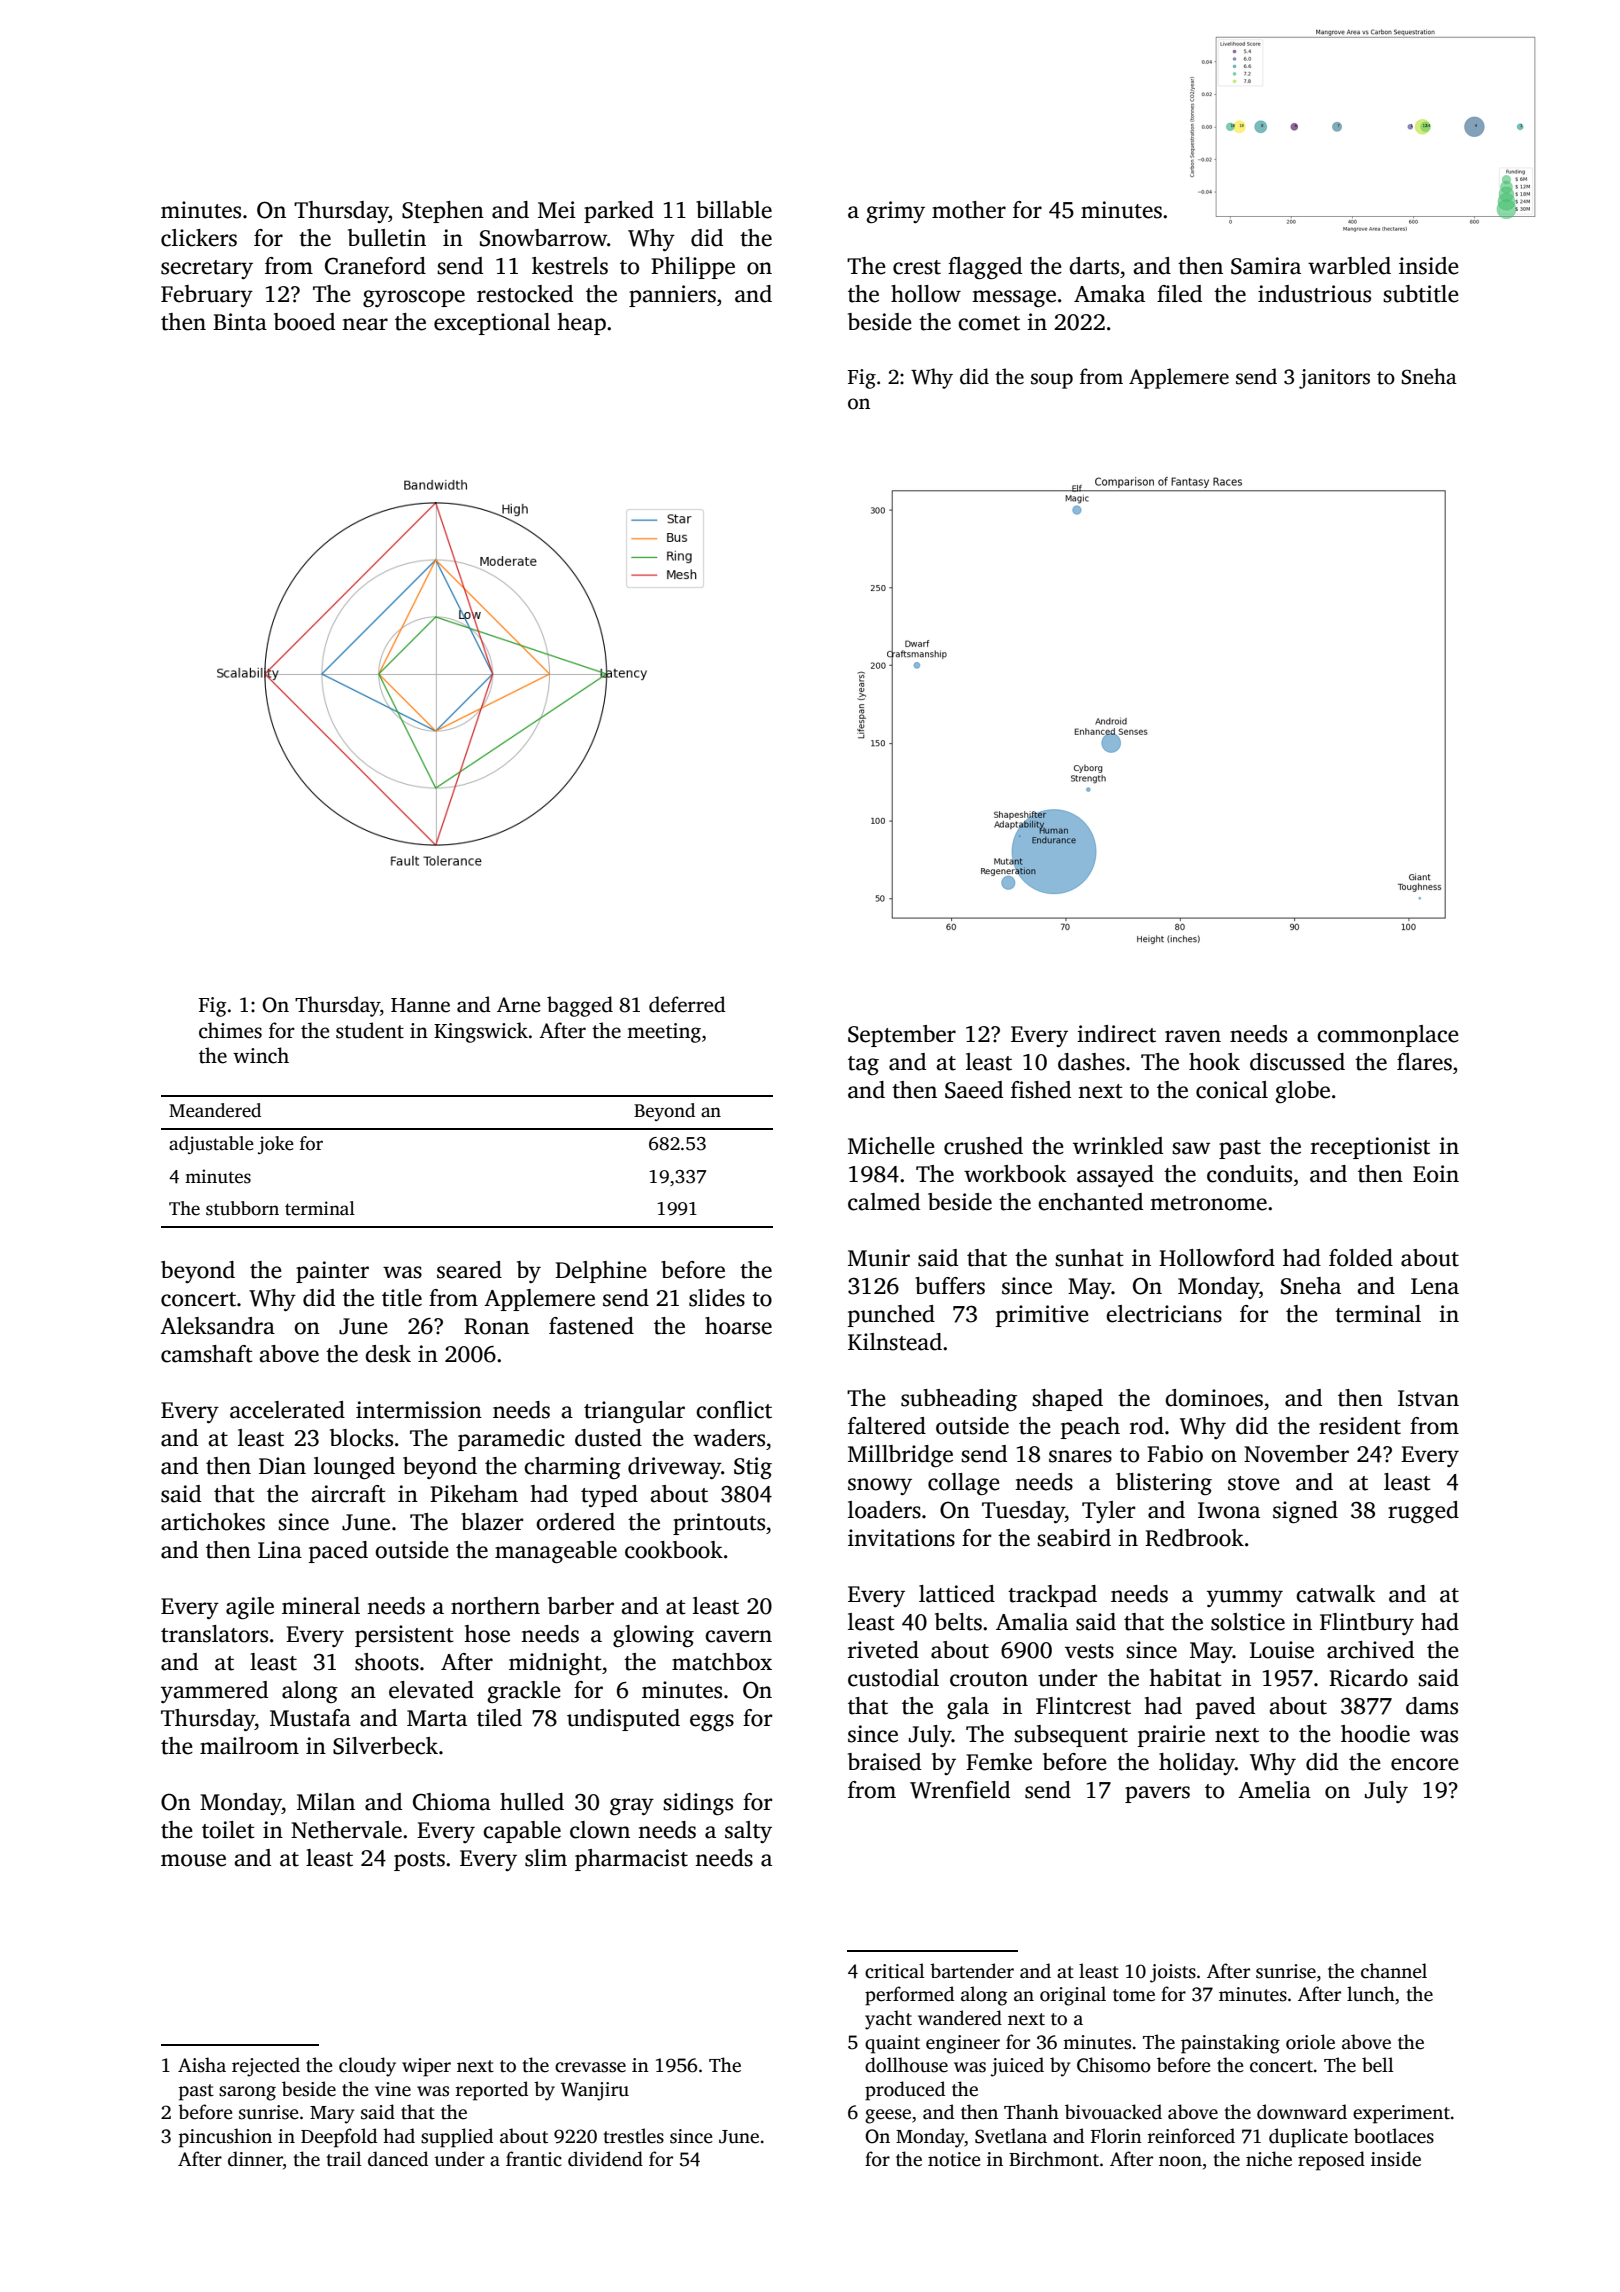 The image size is (1620, 2292). Describe the element at coordinates (207, 269) in the image. I see `secretary` at that location.
